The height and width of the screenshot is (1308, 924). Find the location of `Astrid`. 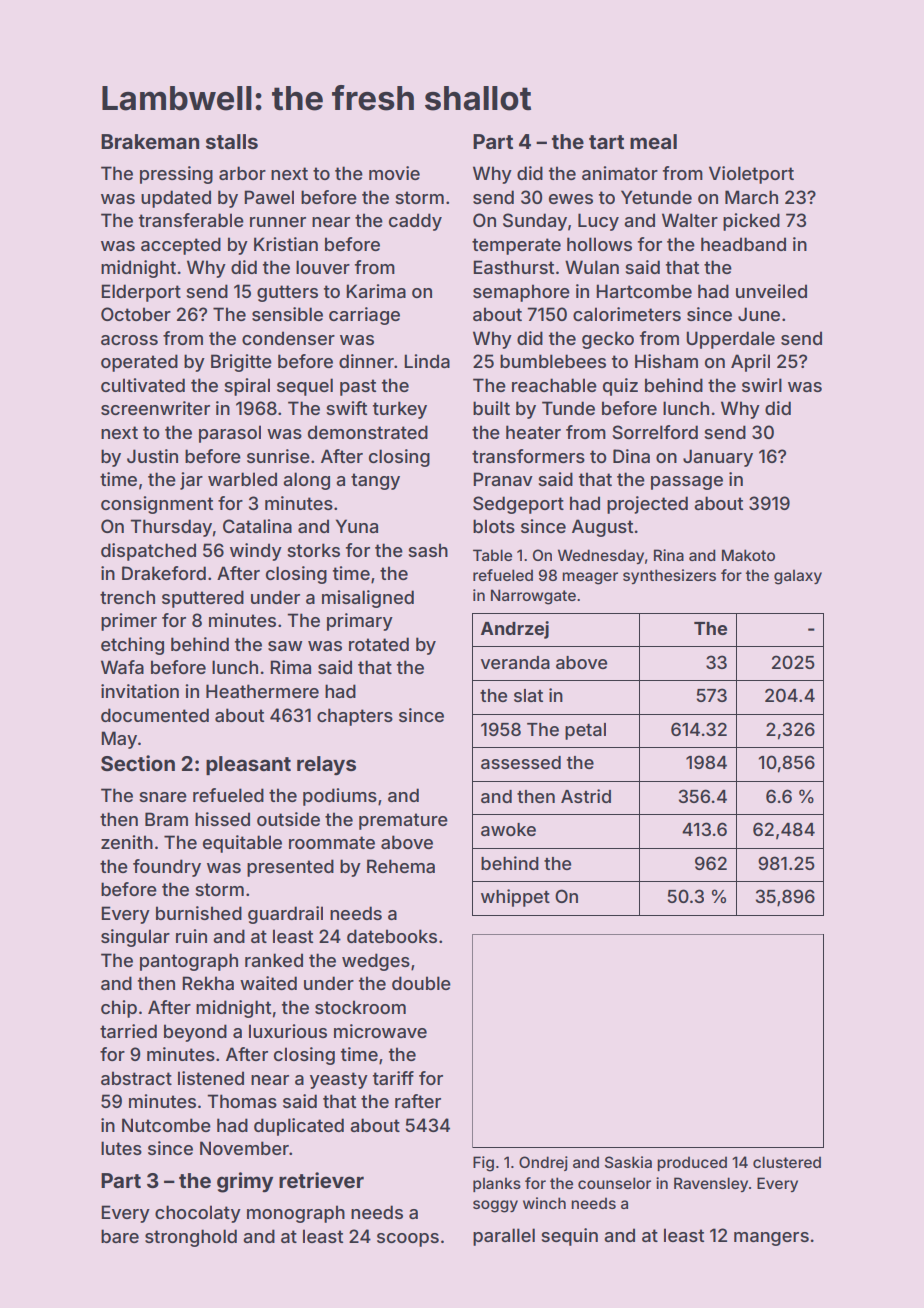

Astrid is located at coordinates (586, 796).
